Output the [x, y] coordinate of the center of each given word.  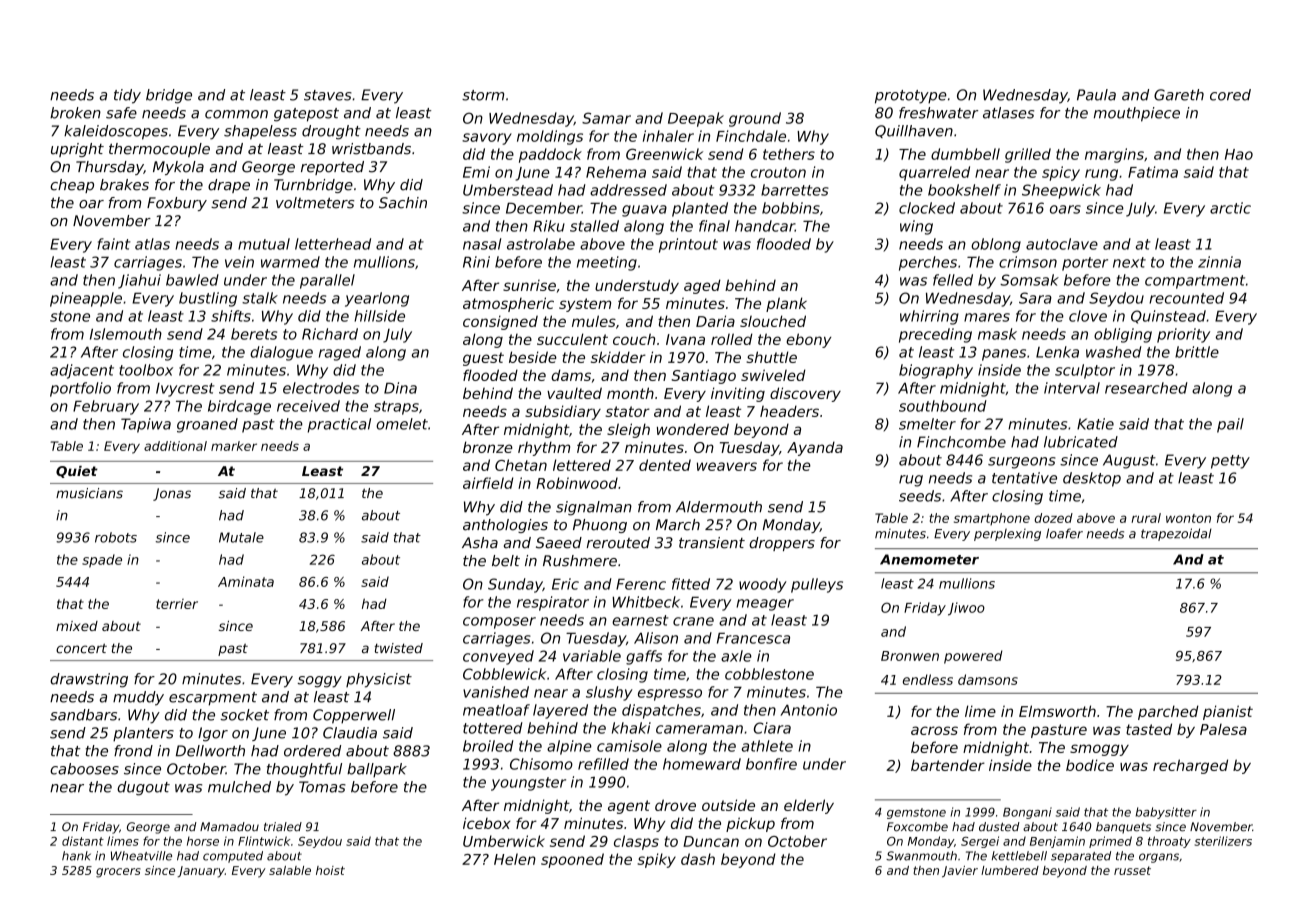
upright [77, 150]
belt [506, 561]
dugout [143, 788]
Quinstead [1168, 317]
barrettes [795, 190]
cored [1230, 95]
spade [102, 561]
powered [973, 657]
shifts [231, 316]
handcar [765, 226]
